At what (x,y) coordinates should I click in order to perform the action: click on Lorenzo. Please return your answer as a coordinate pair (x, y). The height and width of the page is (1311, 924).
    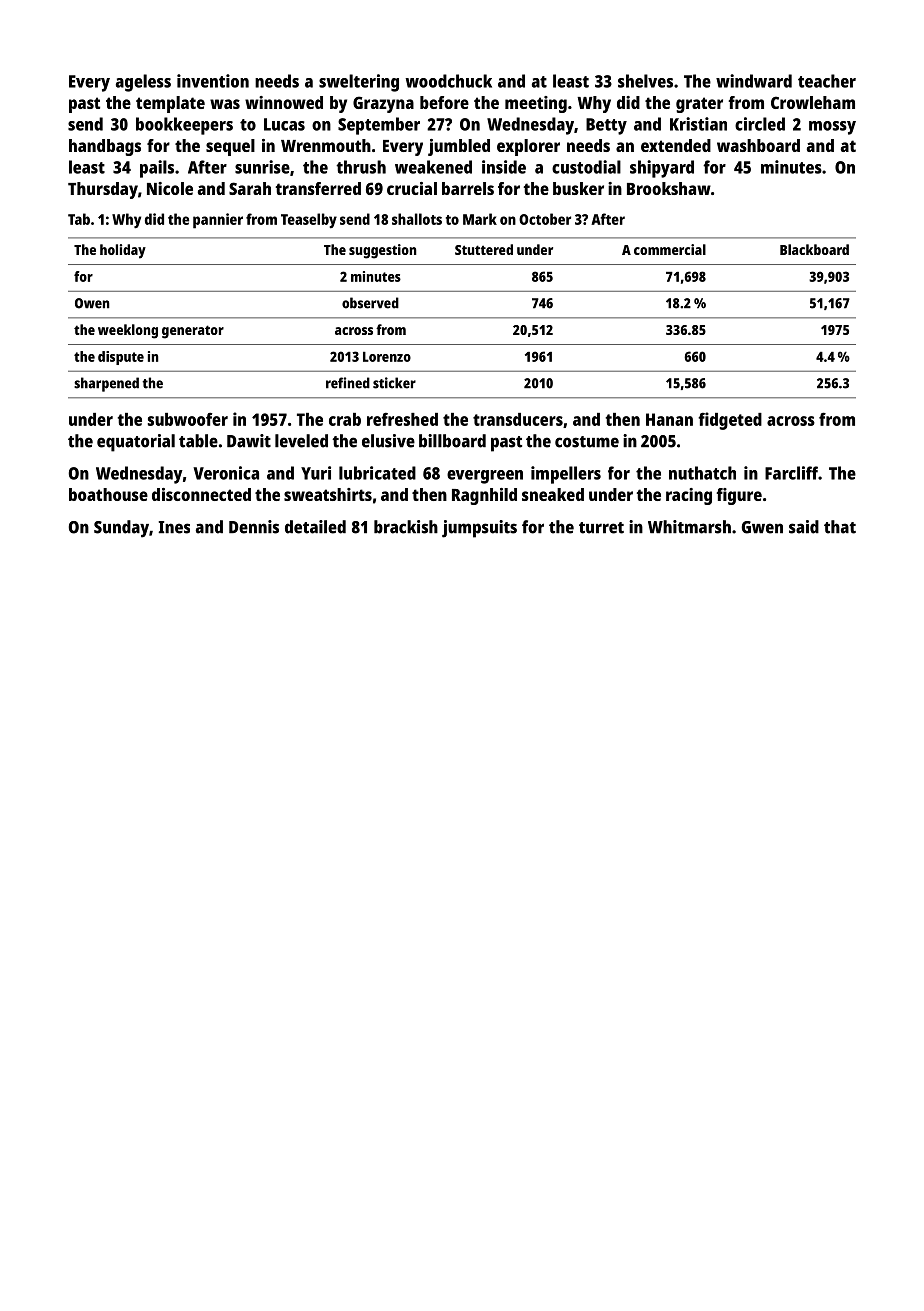
    Looking at the image, I should click on (387, 357).
